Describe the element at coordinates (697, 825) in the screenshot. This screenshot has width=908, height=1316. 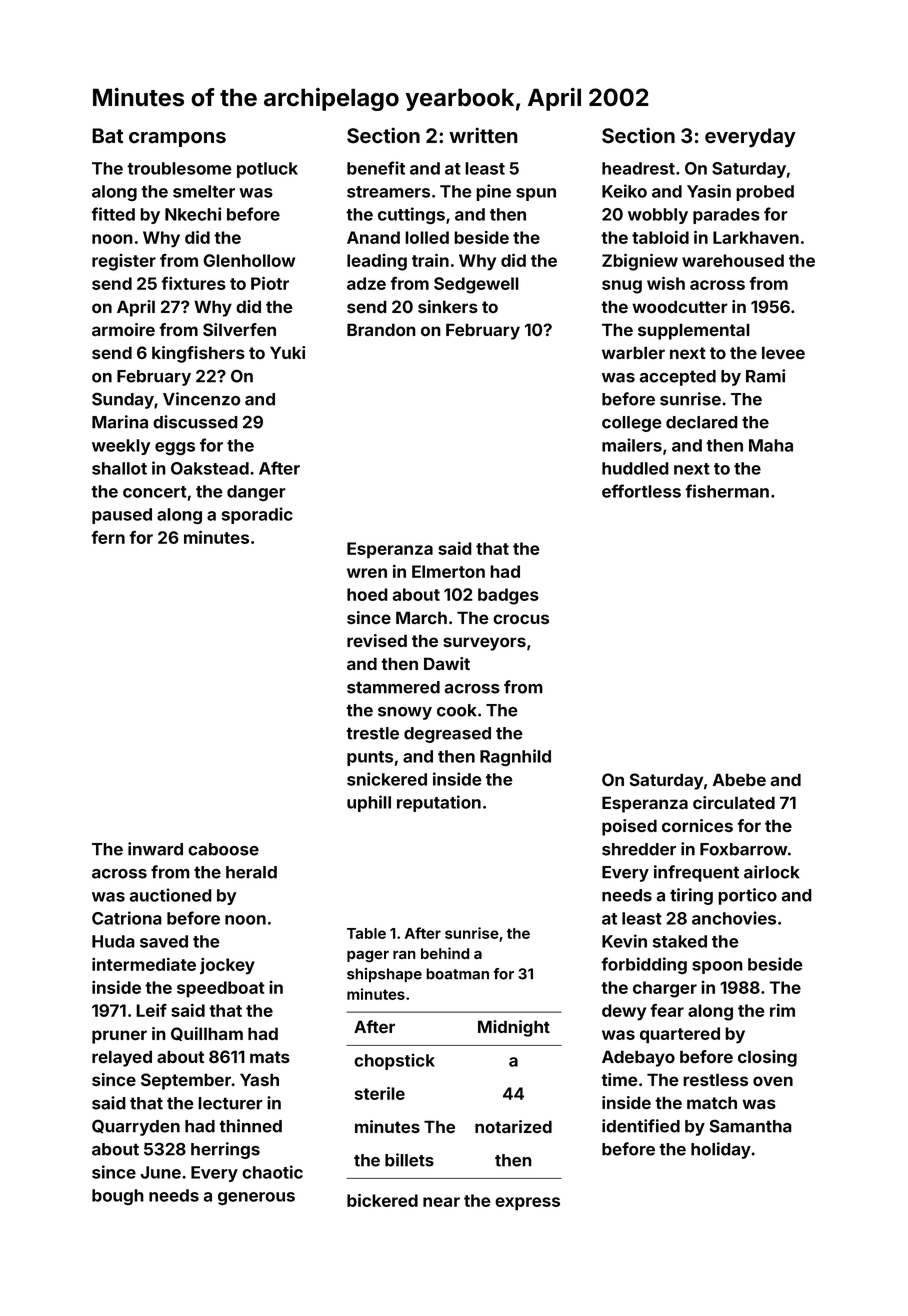
I see `cornices` at that location.
